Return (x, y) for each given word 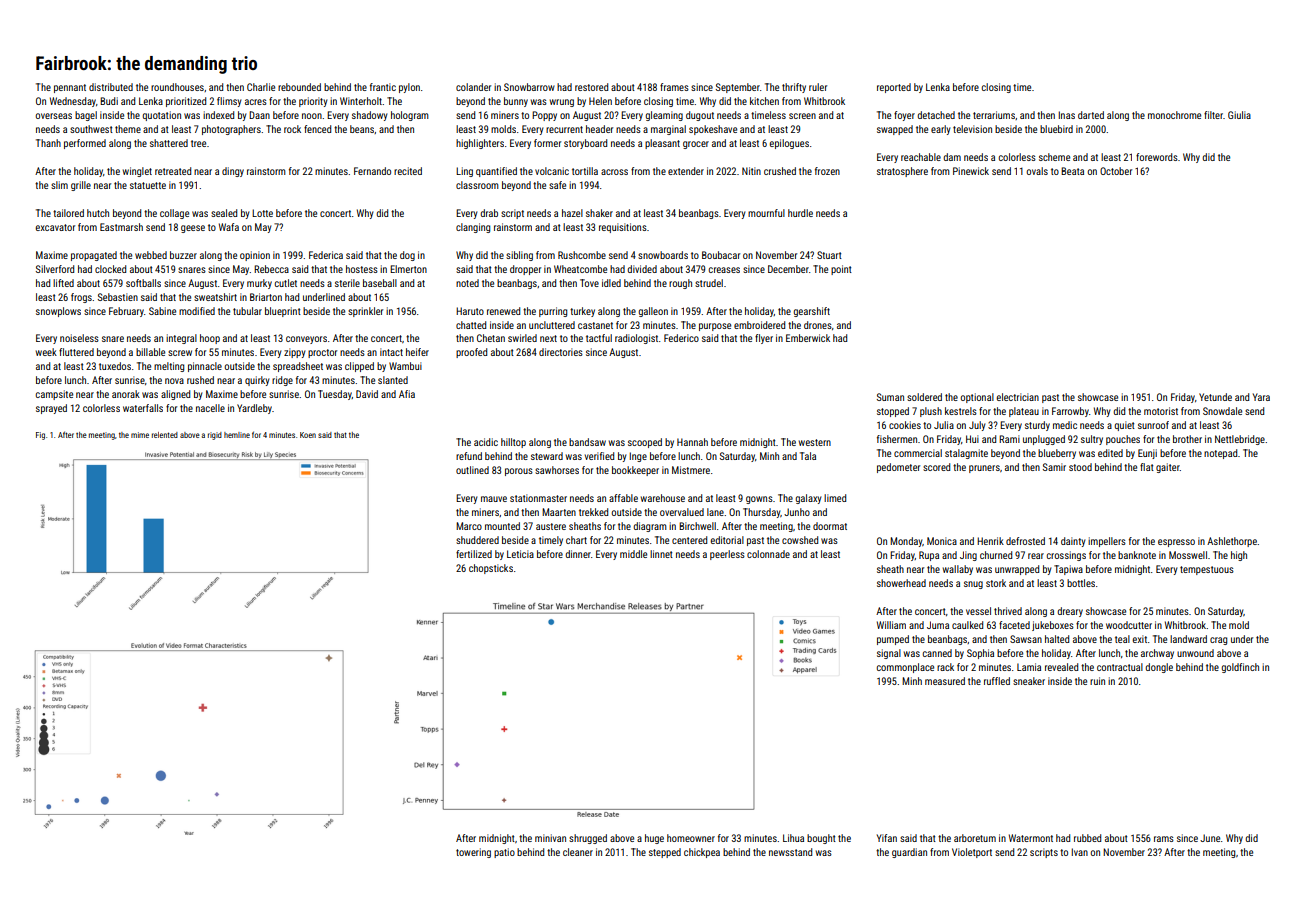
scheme (1054, 157)
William (891, 625)
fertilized (474, 554)
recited (408, 171)
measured (945, 681)
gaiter (1168, 468)
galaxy (809, 499)
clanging (473, 228)
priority (313, 102)
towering (473, 853)
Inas (1067, 115)
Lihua (793, 838)
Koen (308, 435)
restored (591, 87)
